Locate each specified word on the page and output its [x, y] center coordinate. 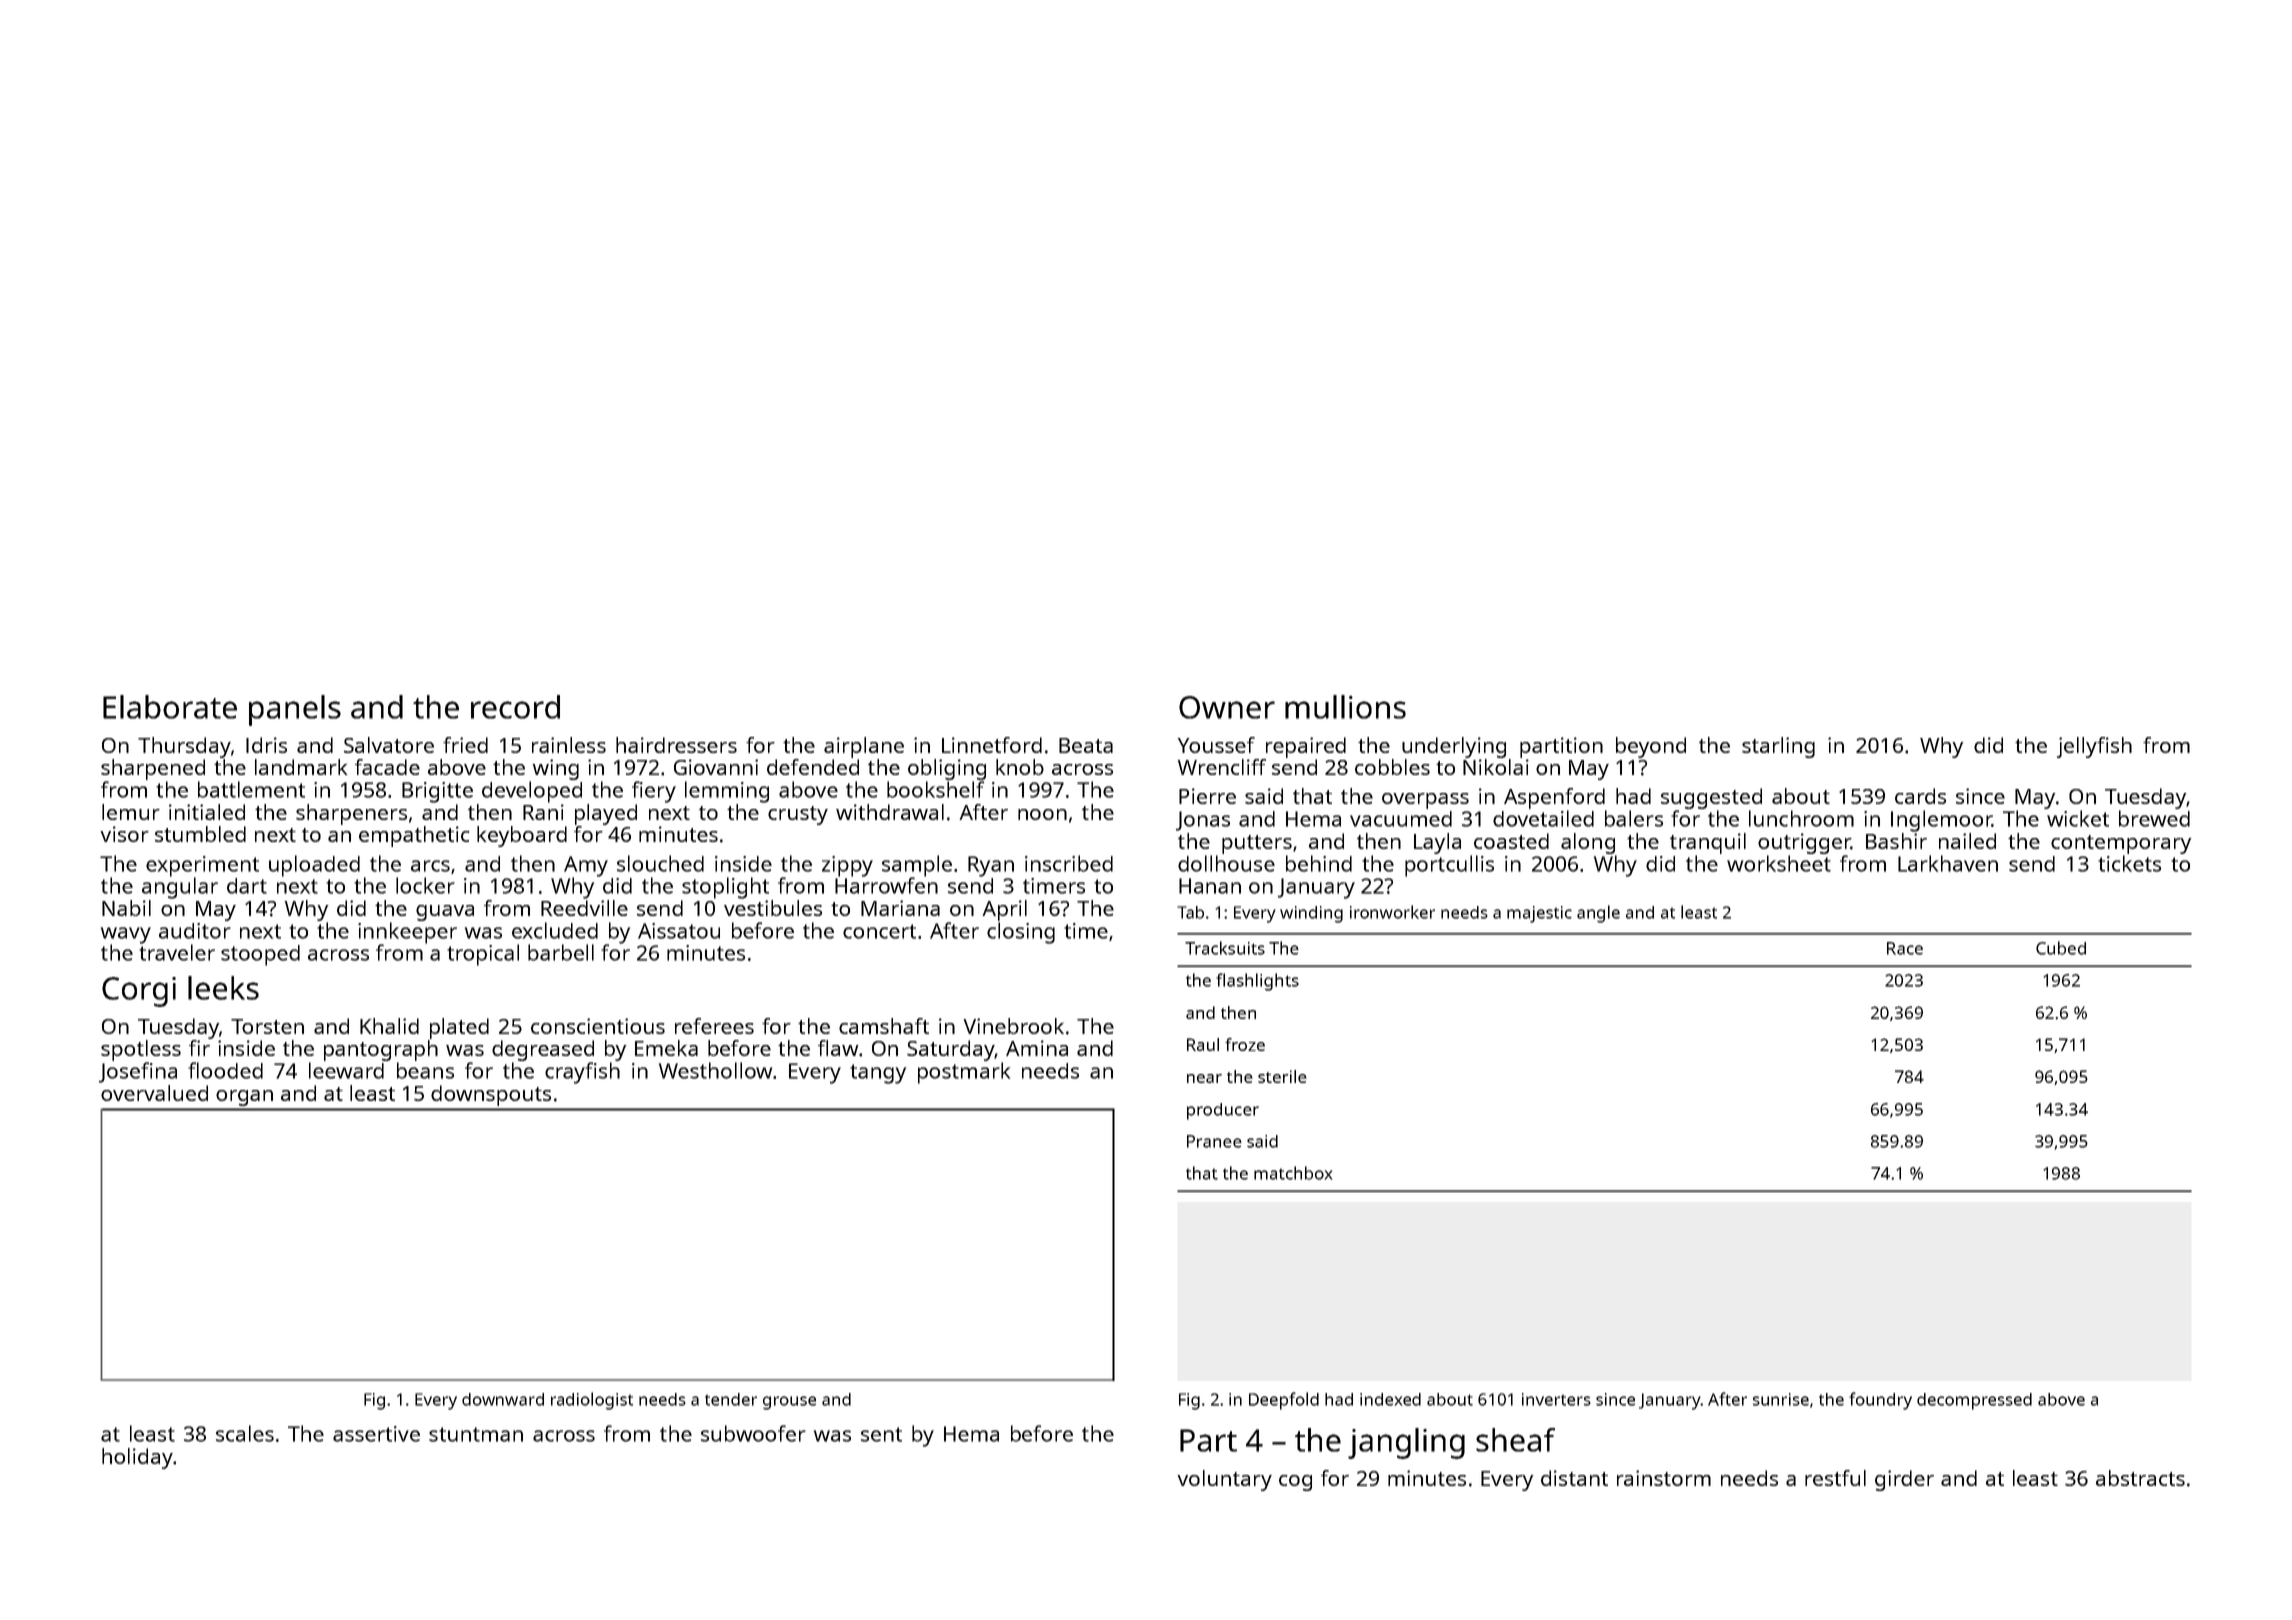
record [515, 707]
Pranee [1214, 1141]
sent [881, 1434]
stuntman [476, 1434]
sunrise [1781, 1399]
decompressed [1974, 1401]
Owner [1227, 707]
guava [445, 913]
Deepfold [1284, 1401]
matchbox [1293, 1173]
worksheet [1779, 863]
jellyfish [2094, 747]
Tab [1190, 912]
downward [503, 1399]
